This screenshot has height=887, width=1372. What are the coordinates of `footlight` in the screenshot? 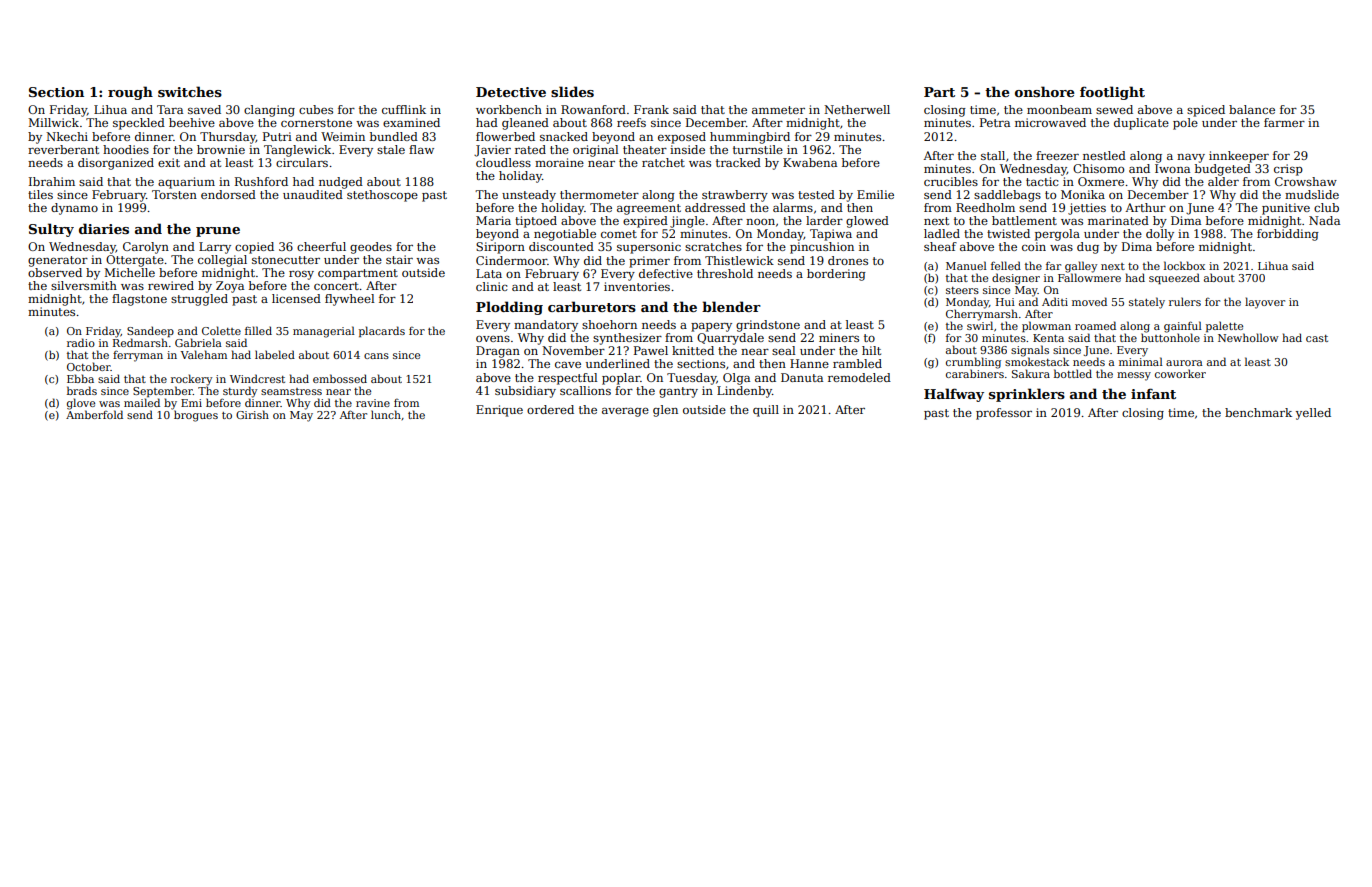 It's located at (1112, 93).
